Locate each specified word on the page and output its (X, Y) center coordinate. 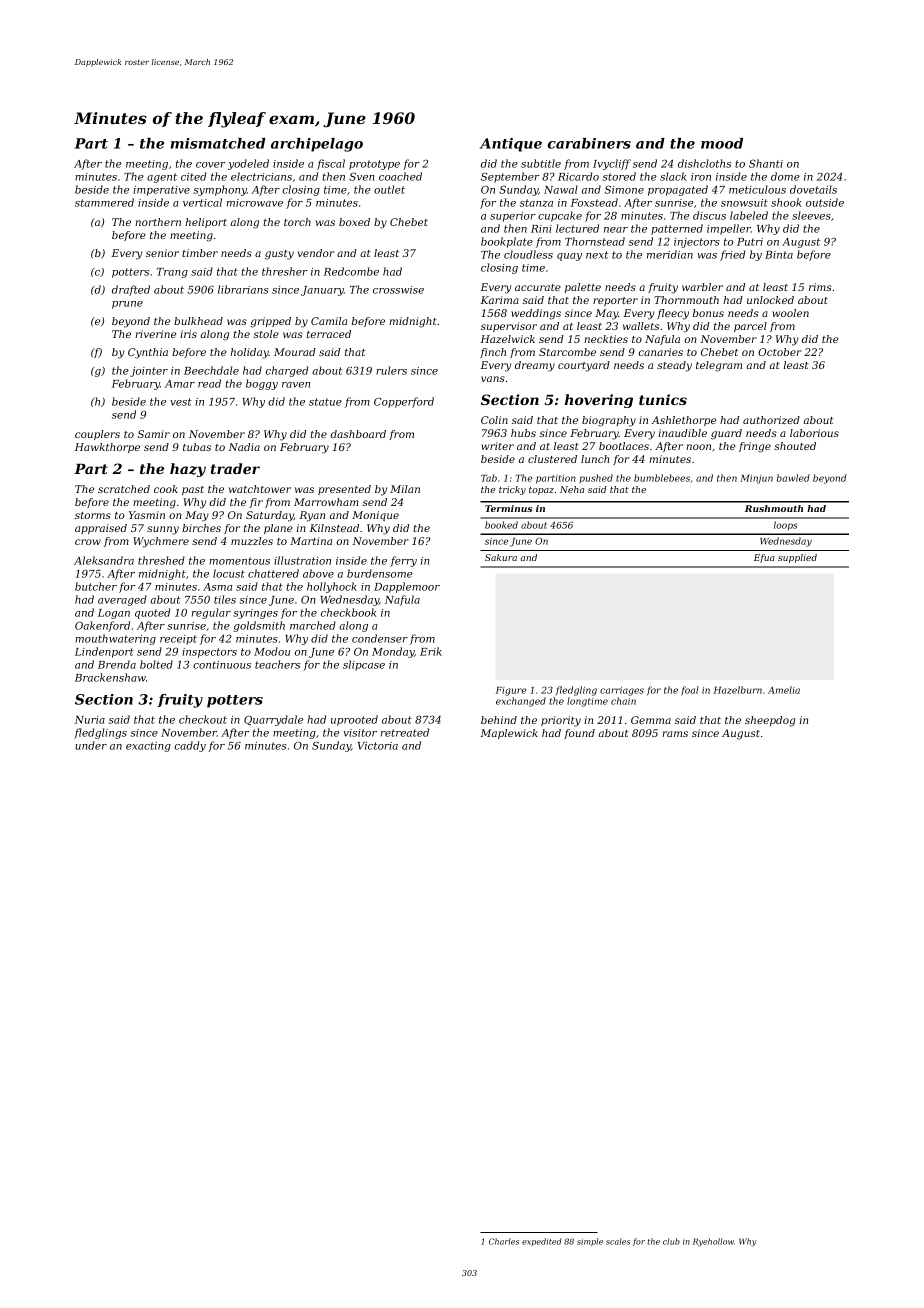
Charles (504, 1241)
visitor (360, 733)
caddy (190, 746)
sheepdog (770, 721)
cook (166, 489)
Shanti (766, 163)
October (780, 352)
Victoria (378, 746)
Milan (405, 489)
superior (513, 217)
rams (675, 734)
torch (297, 222)
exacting (148, 747)
